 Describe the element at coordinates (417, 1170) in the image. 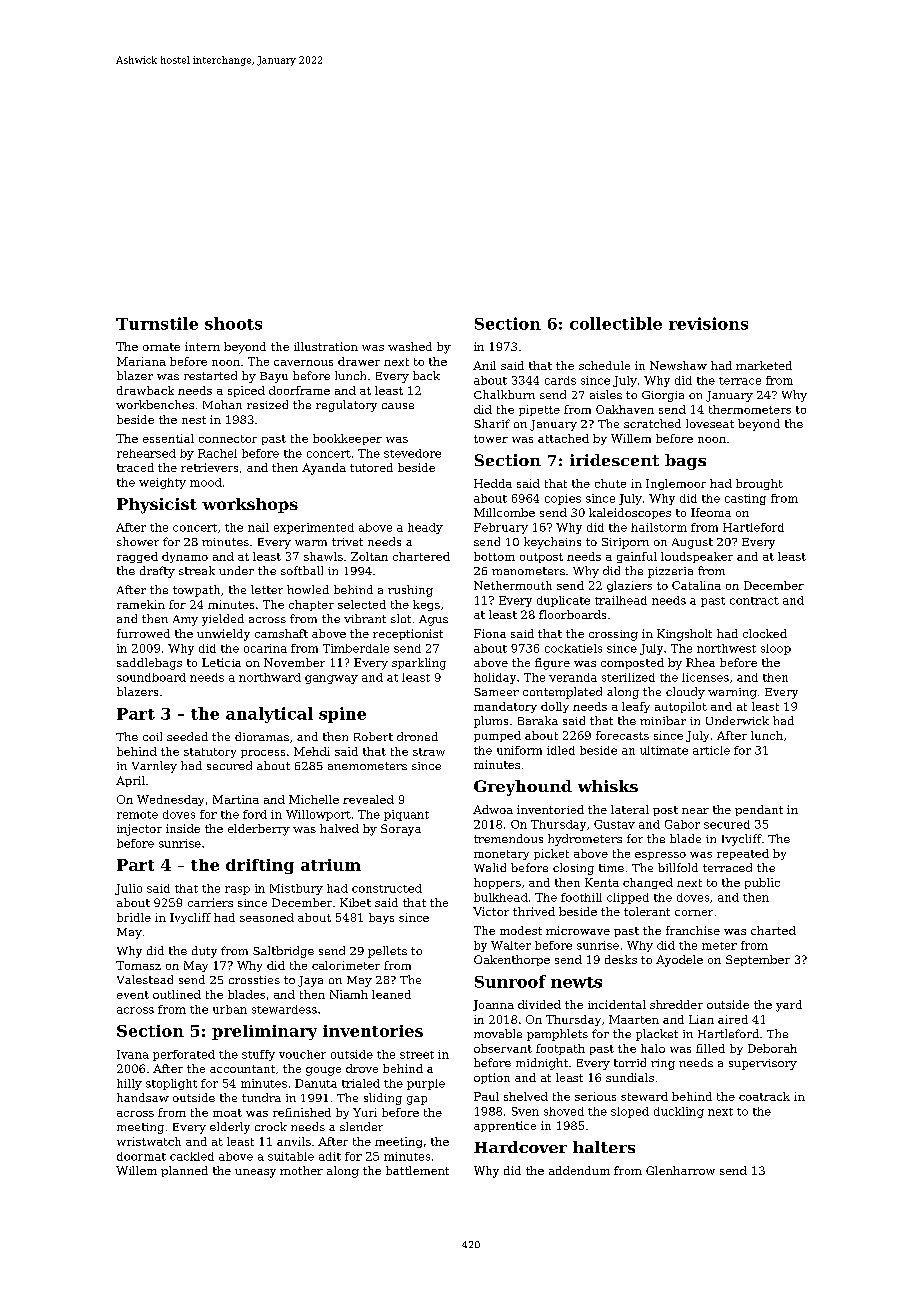

I see `battlement` at that location.
